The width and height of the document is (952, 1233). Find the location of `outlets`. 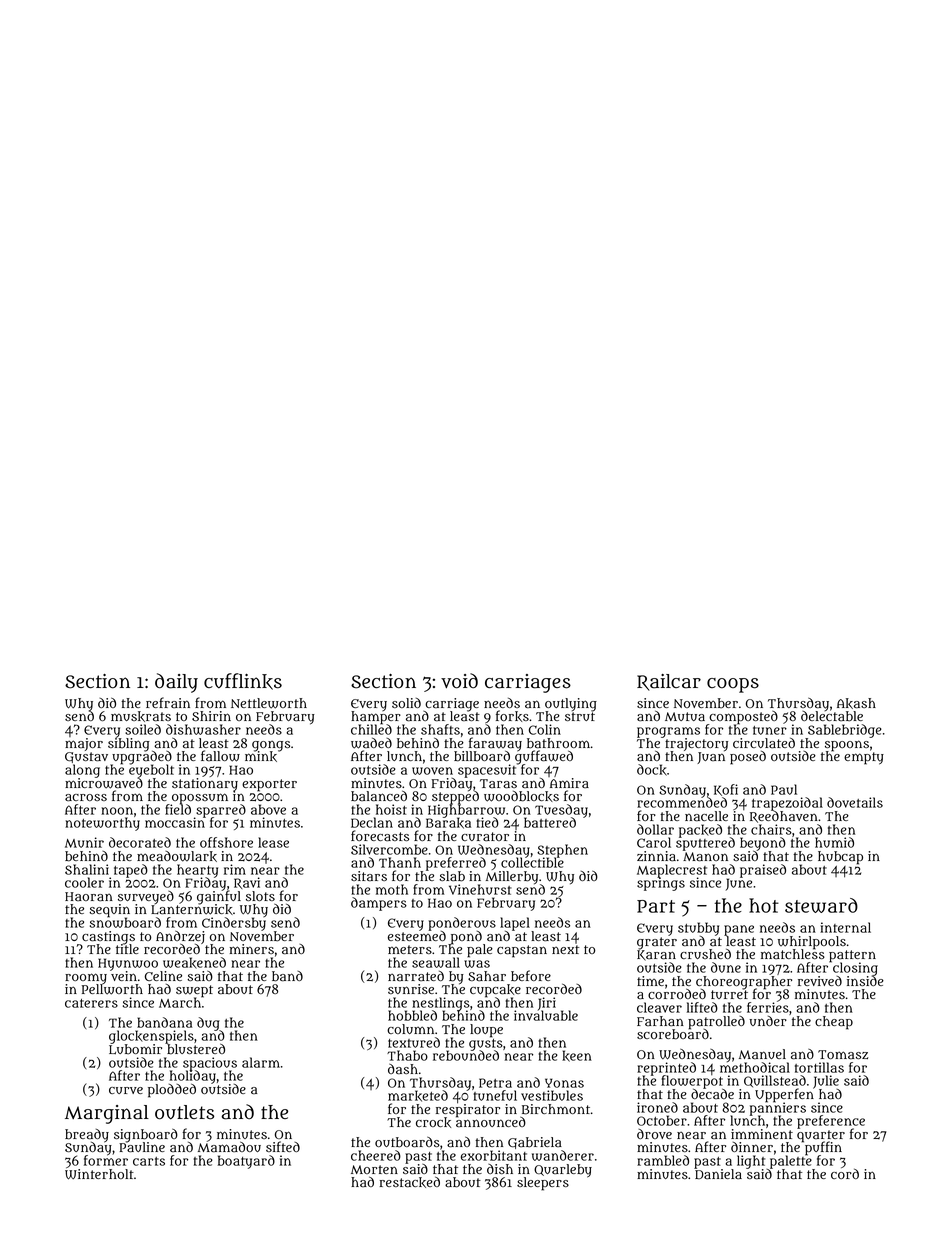

outlets is located at coordinates (184, 1112).
